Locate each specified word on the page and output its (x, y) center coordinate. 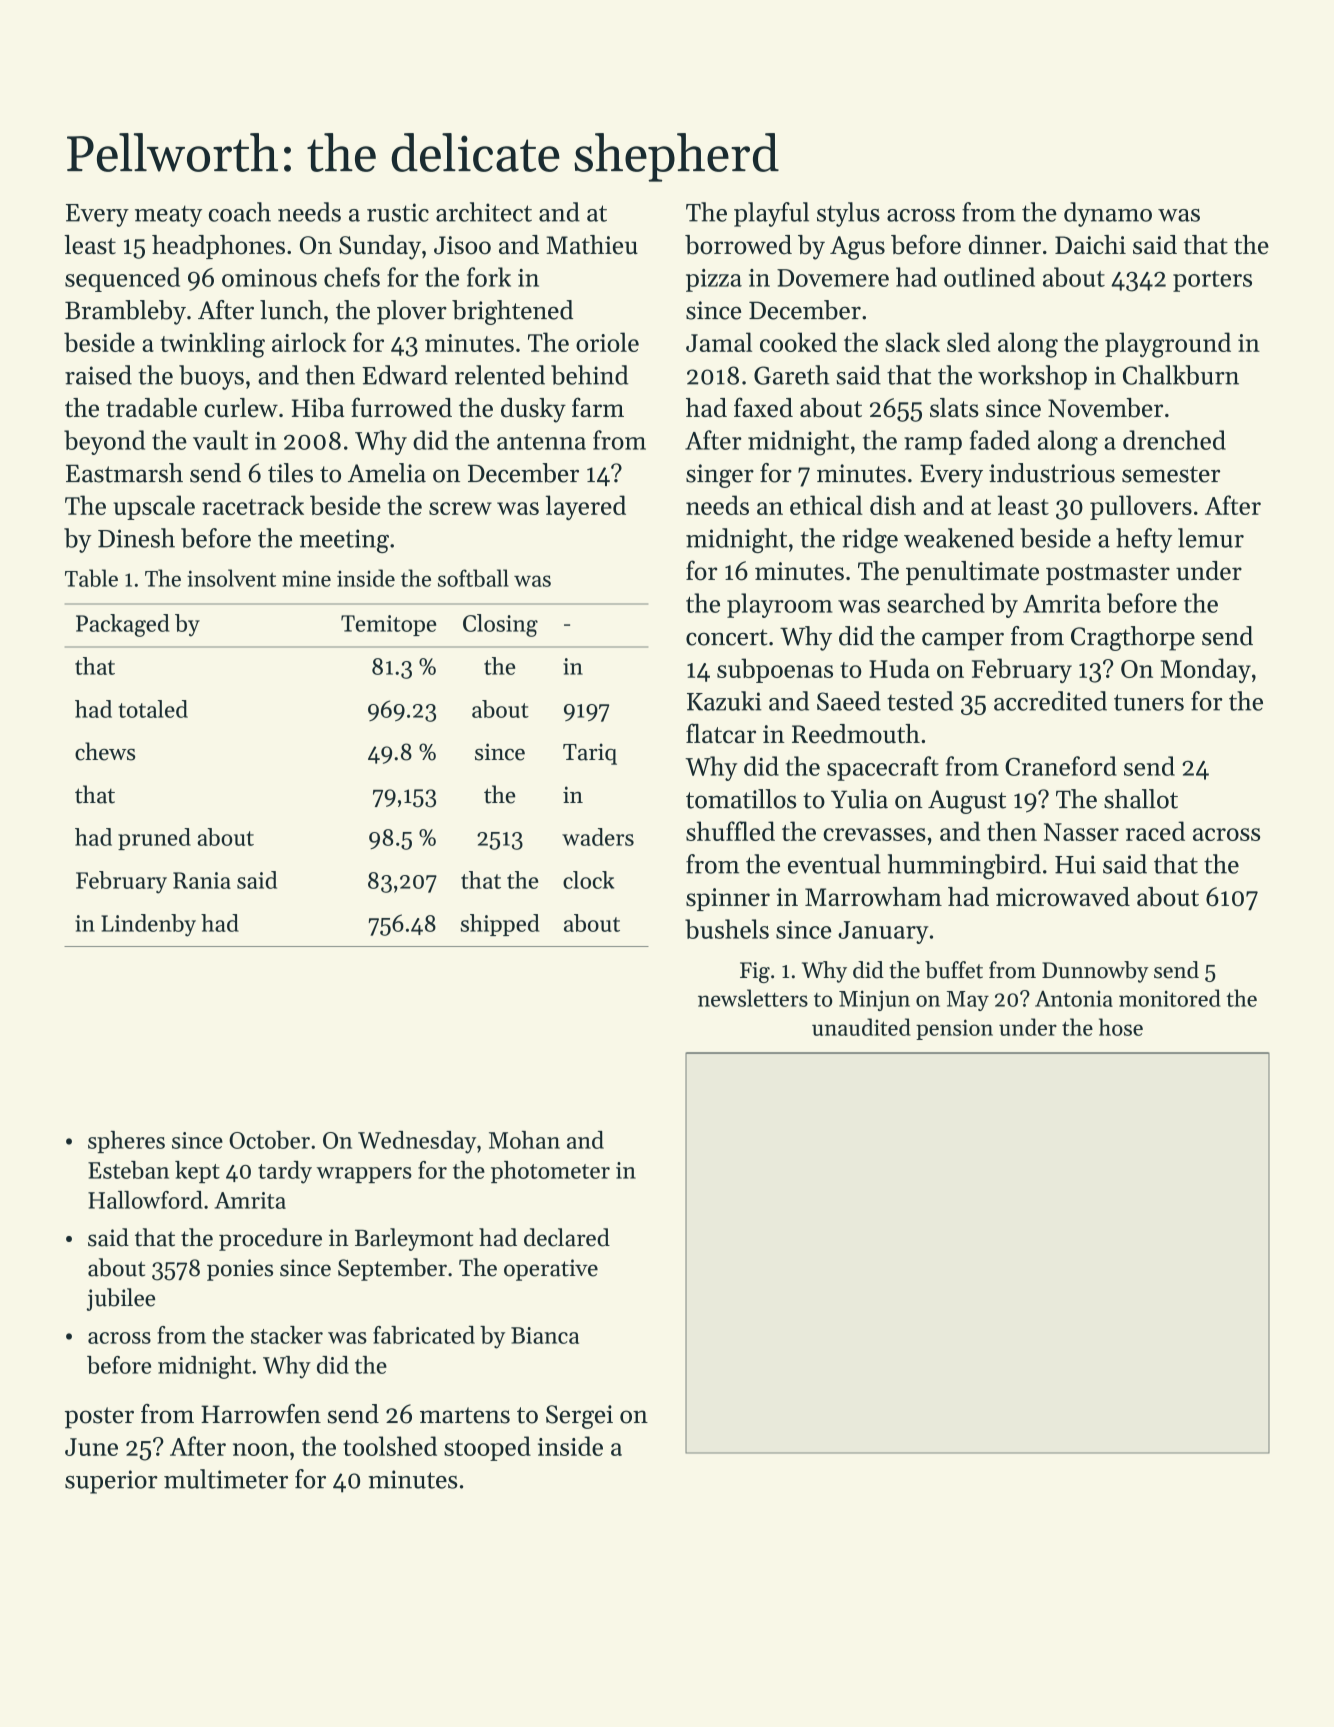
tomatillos (741, 799)
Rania (202, 880)
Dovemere (833, 278)
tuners (1149, 702)
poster (99, 1418)
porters (1212, 281)
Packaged (123, 625)
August (967, 802)
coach (240, 212)
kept (197, 1172)
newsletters (753, 998)
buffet (954, 970)
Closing (500, 625)
